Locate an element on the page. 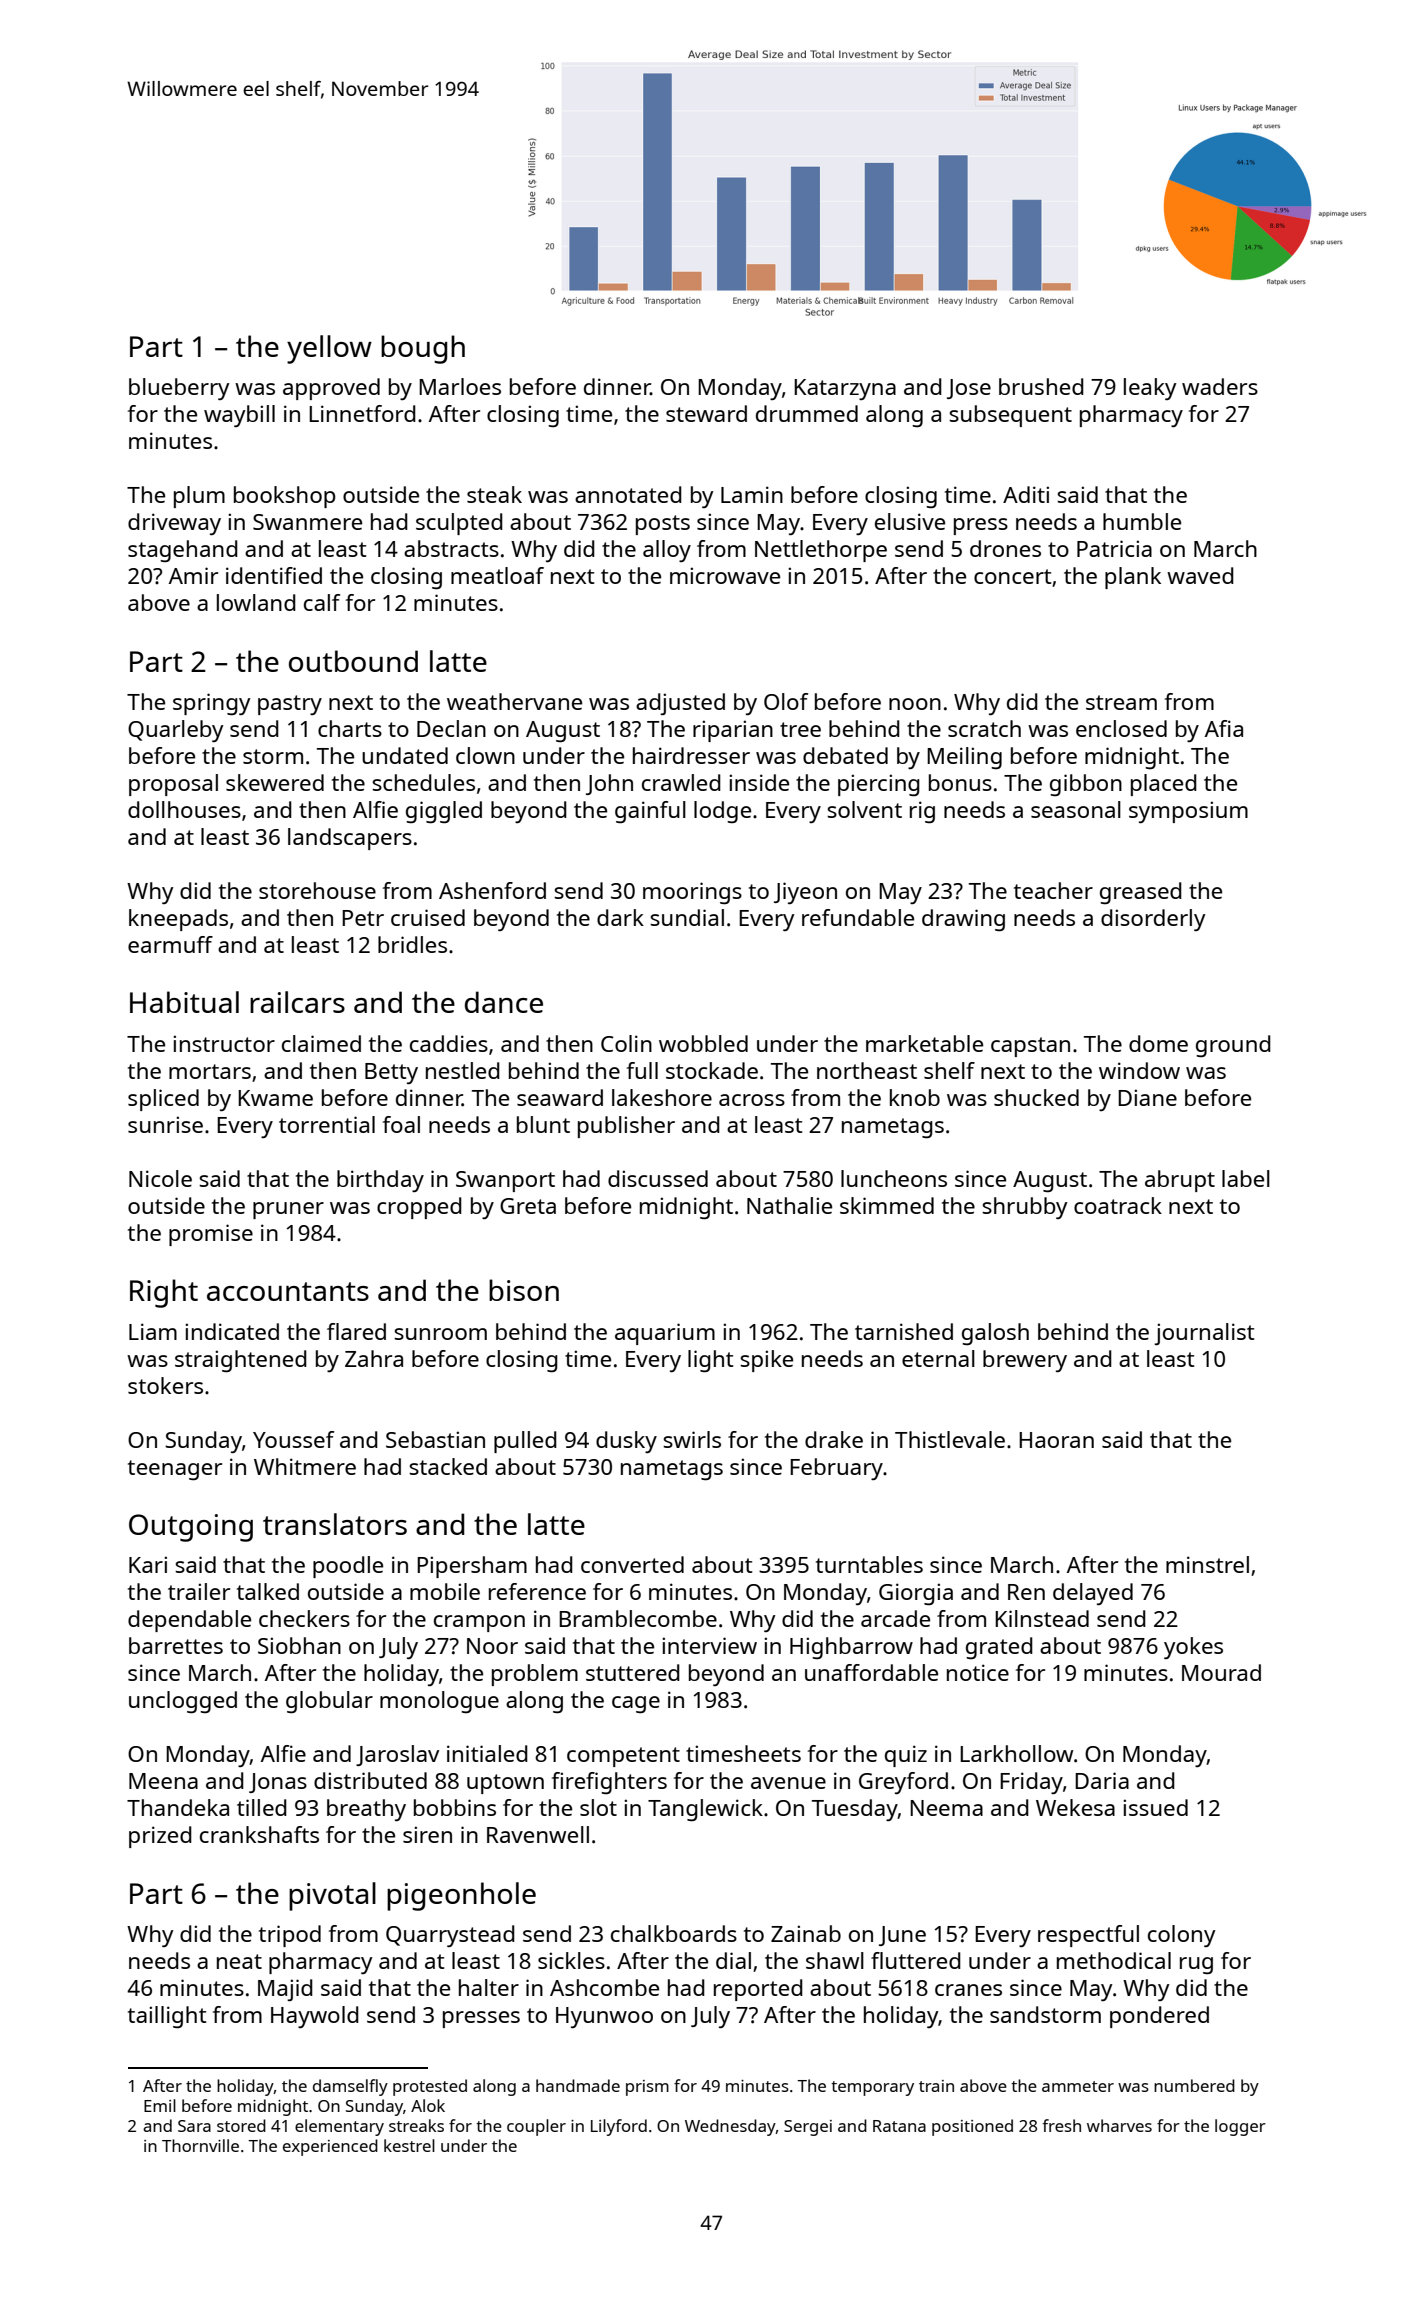 This page has width=1401, height=2307. Thornville is located at coordinates (200, 2145).
